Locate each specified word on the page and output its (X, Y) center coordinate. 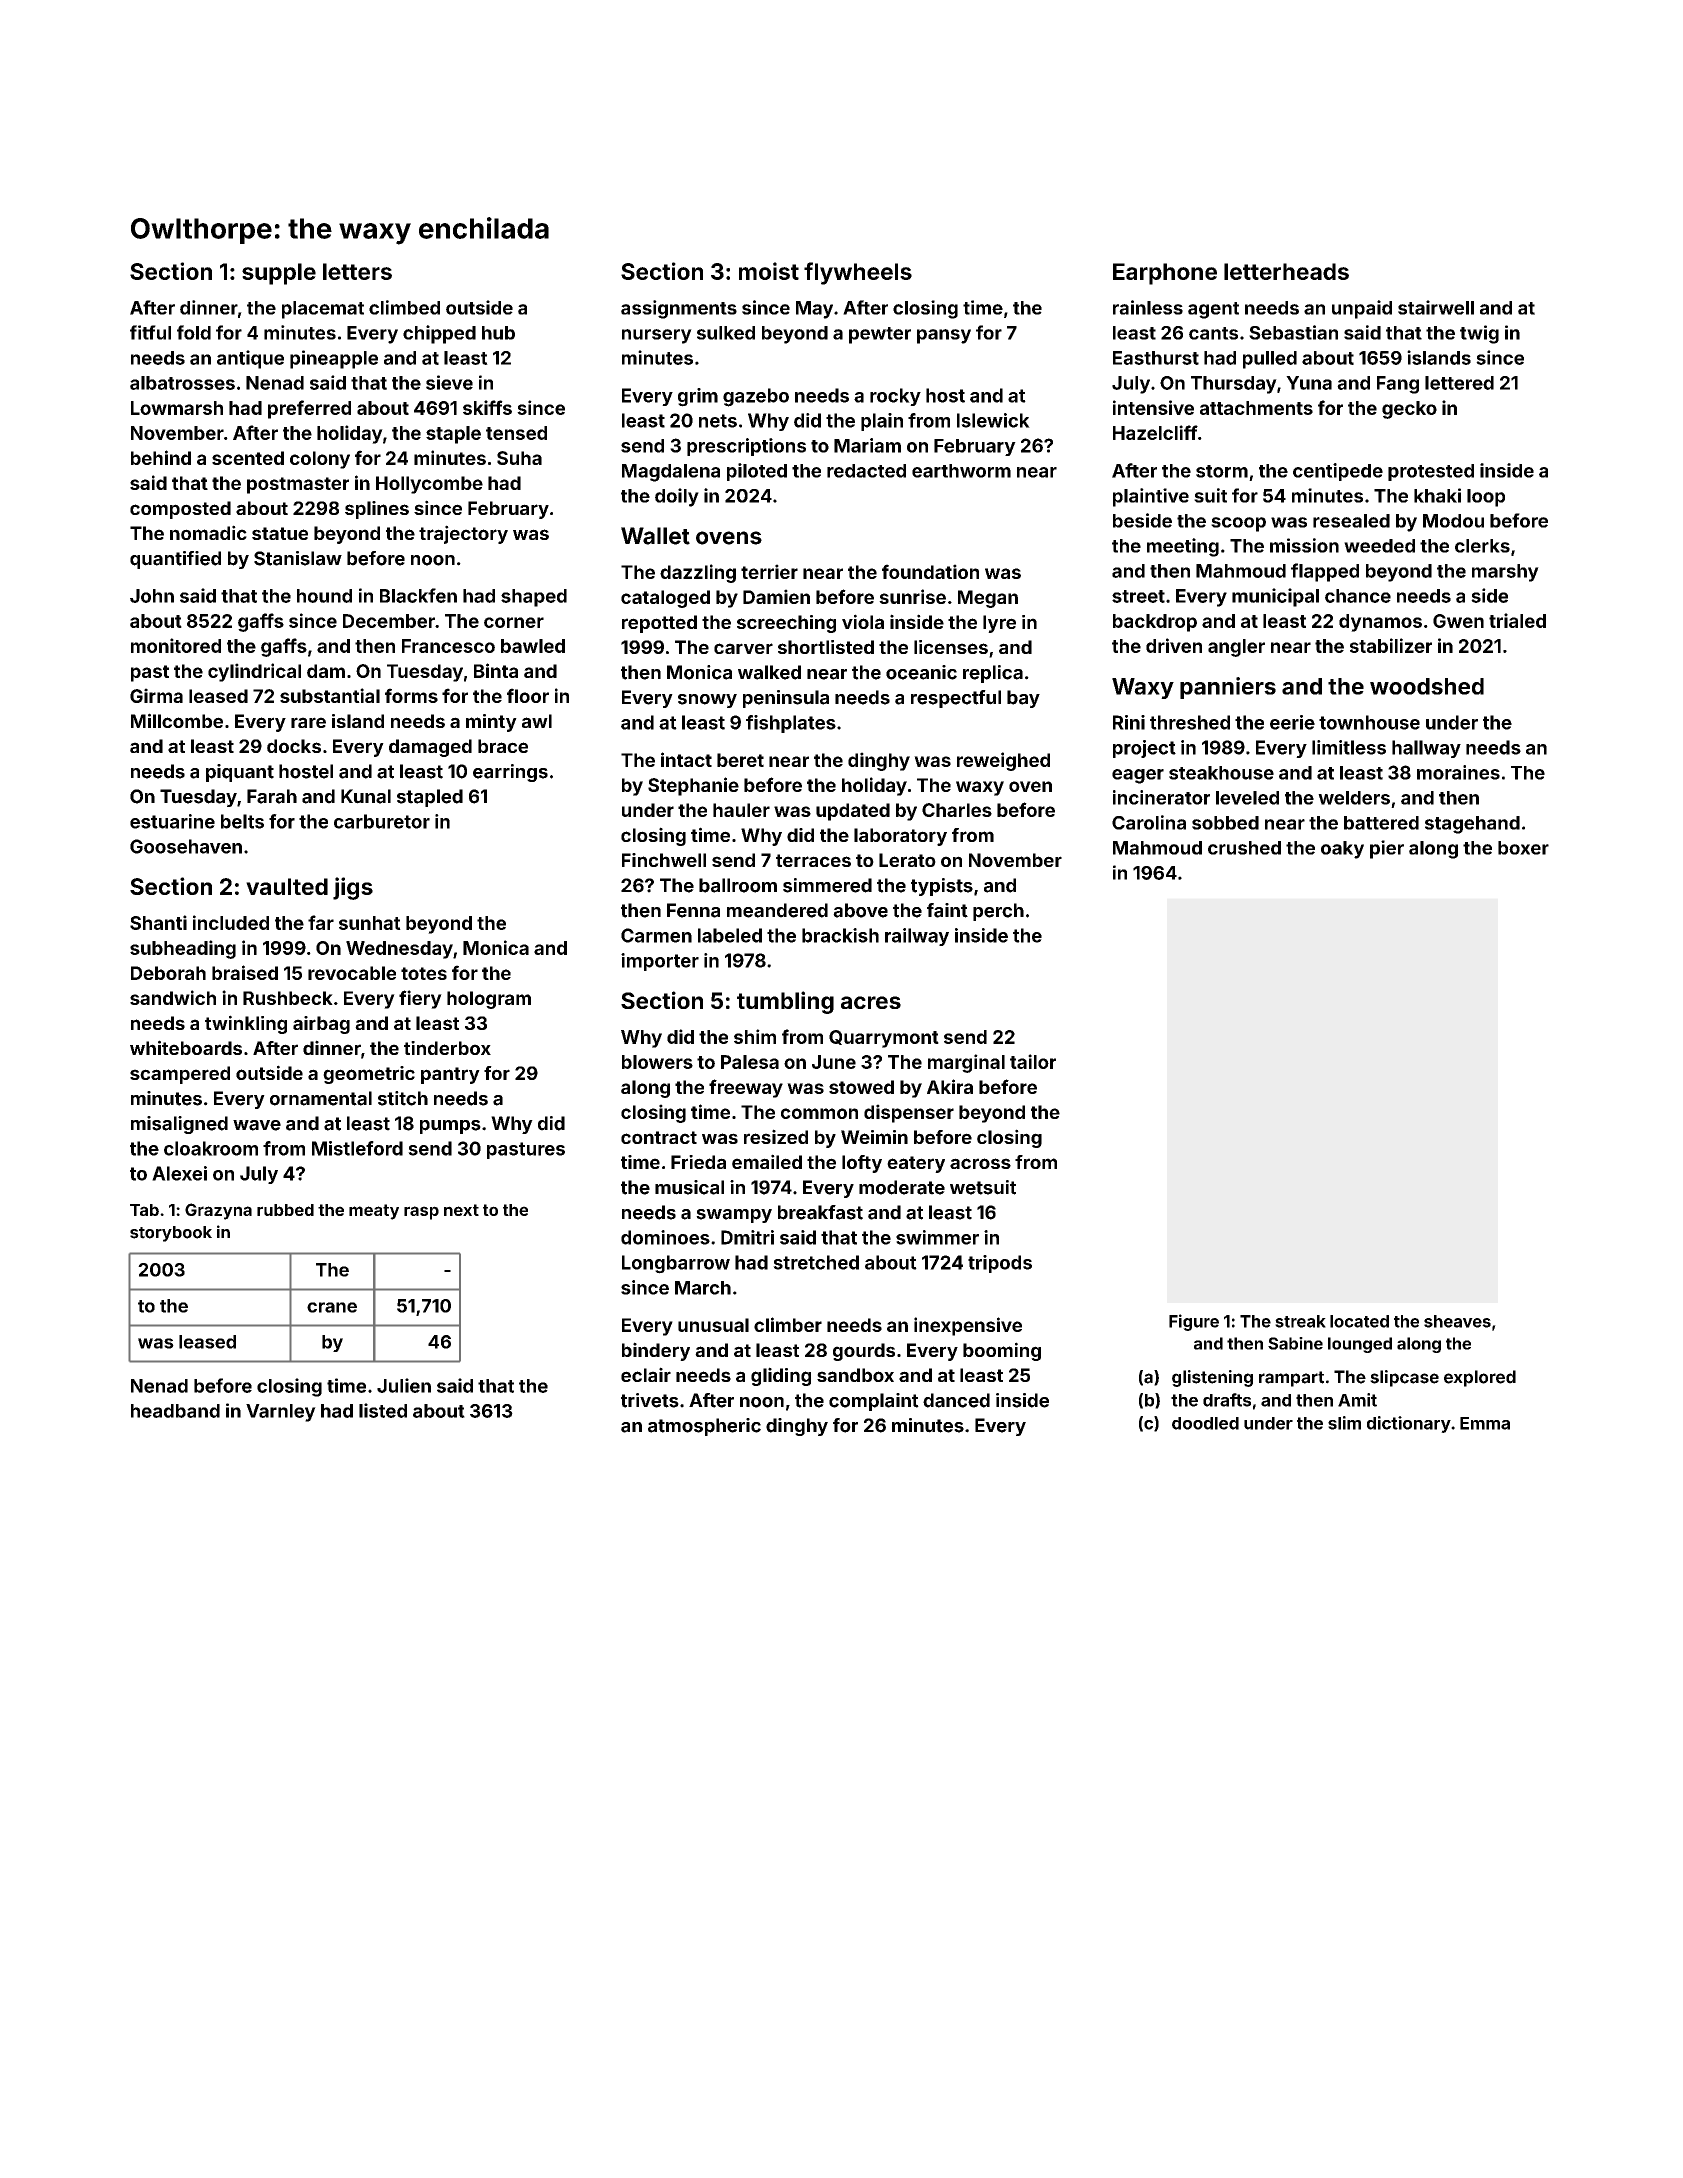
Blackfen (418, 595)
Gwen (1458, 621)
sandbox (855, 1375)
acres (871, 1002)
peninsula (786, 699)
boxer (1523, 848)
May (814, 310)
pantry (450, 1075)
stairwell (1436, 307)
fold (194, 332)
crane (332, 1307)
